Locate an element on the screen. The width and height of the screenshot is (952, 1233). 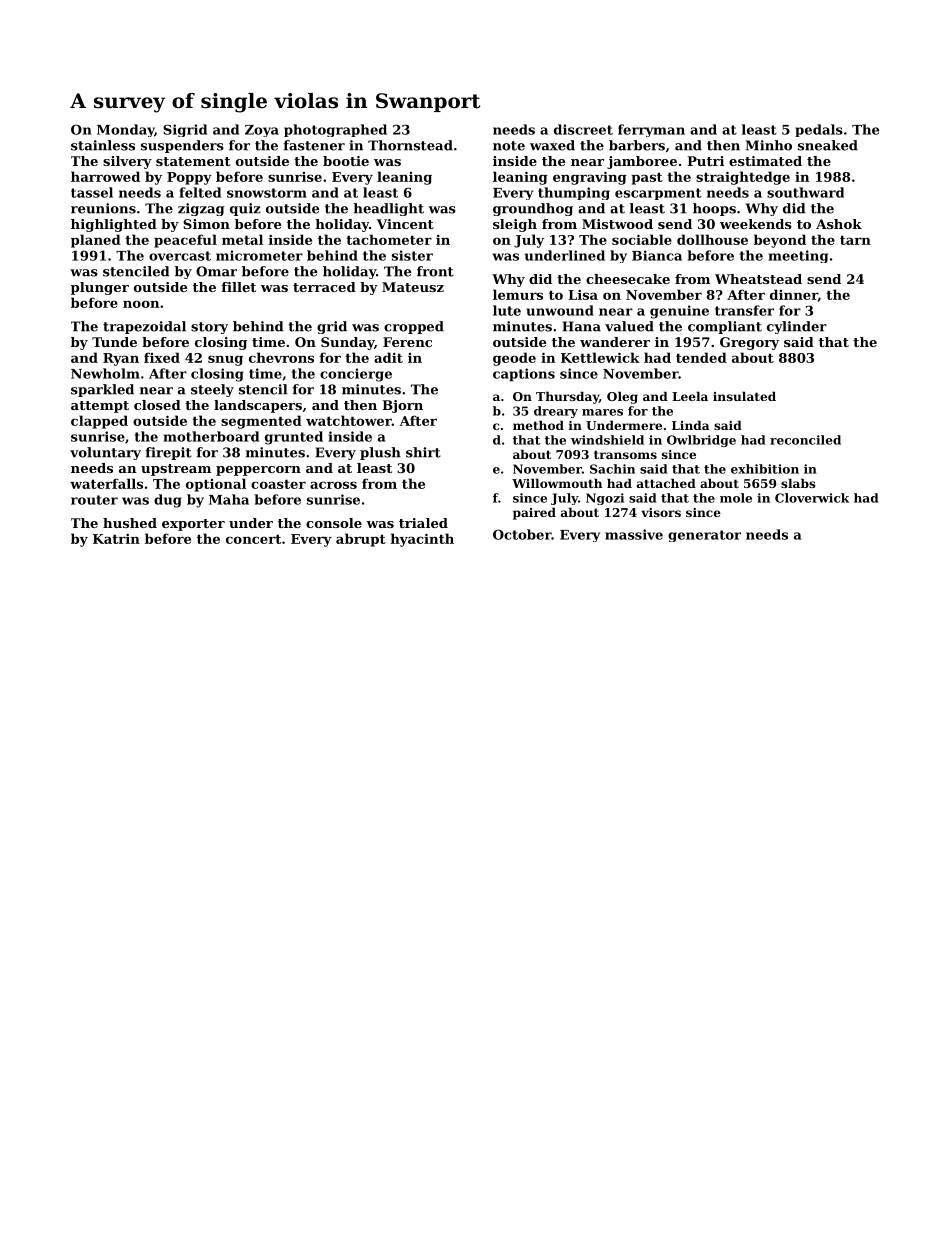
Maha is located at coordinates (229, 499).
